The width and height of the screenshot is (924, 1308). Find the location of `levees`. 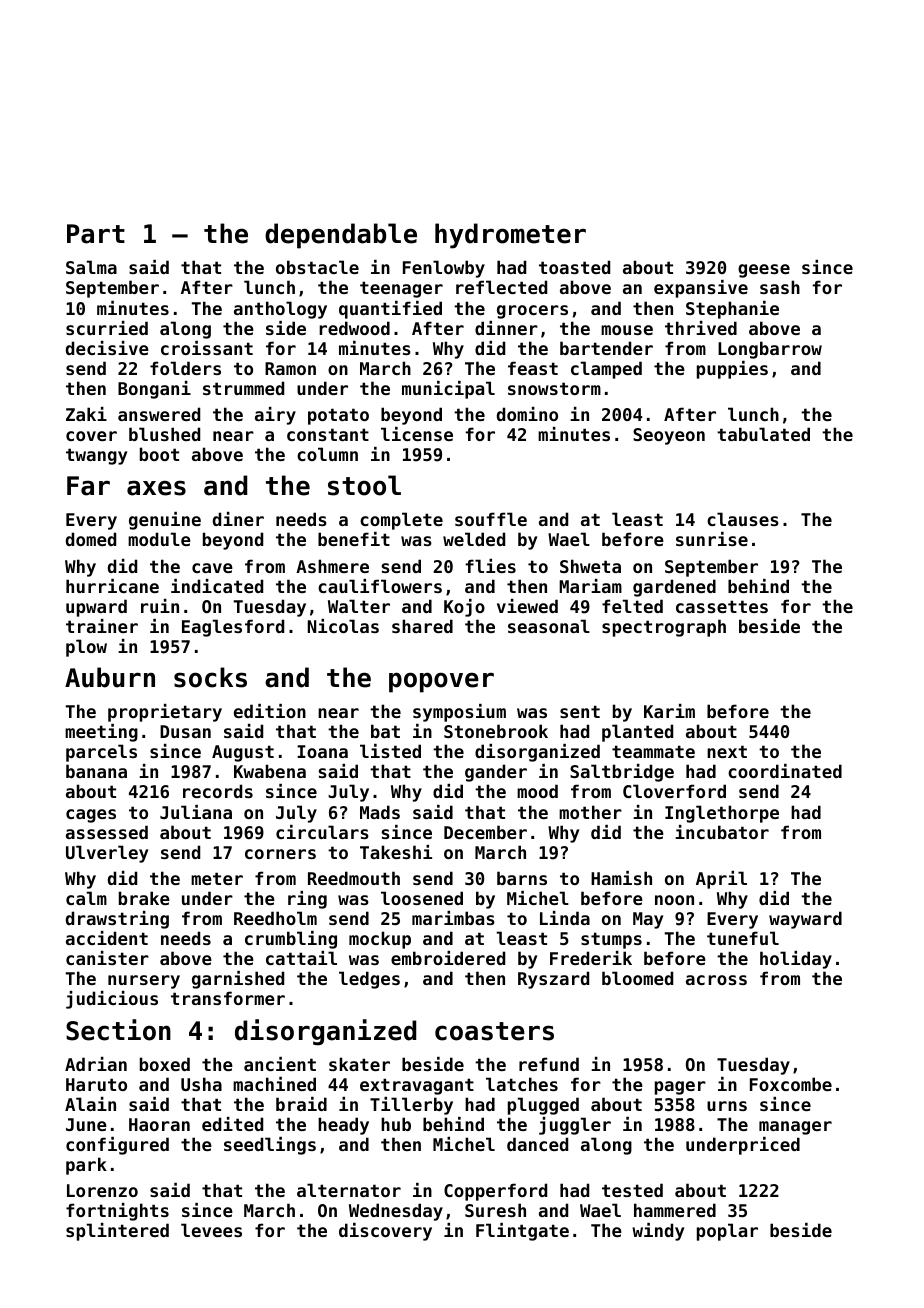

levees is located at coordinates (211, 1230).
